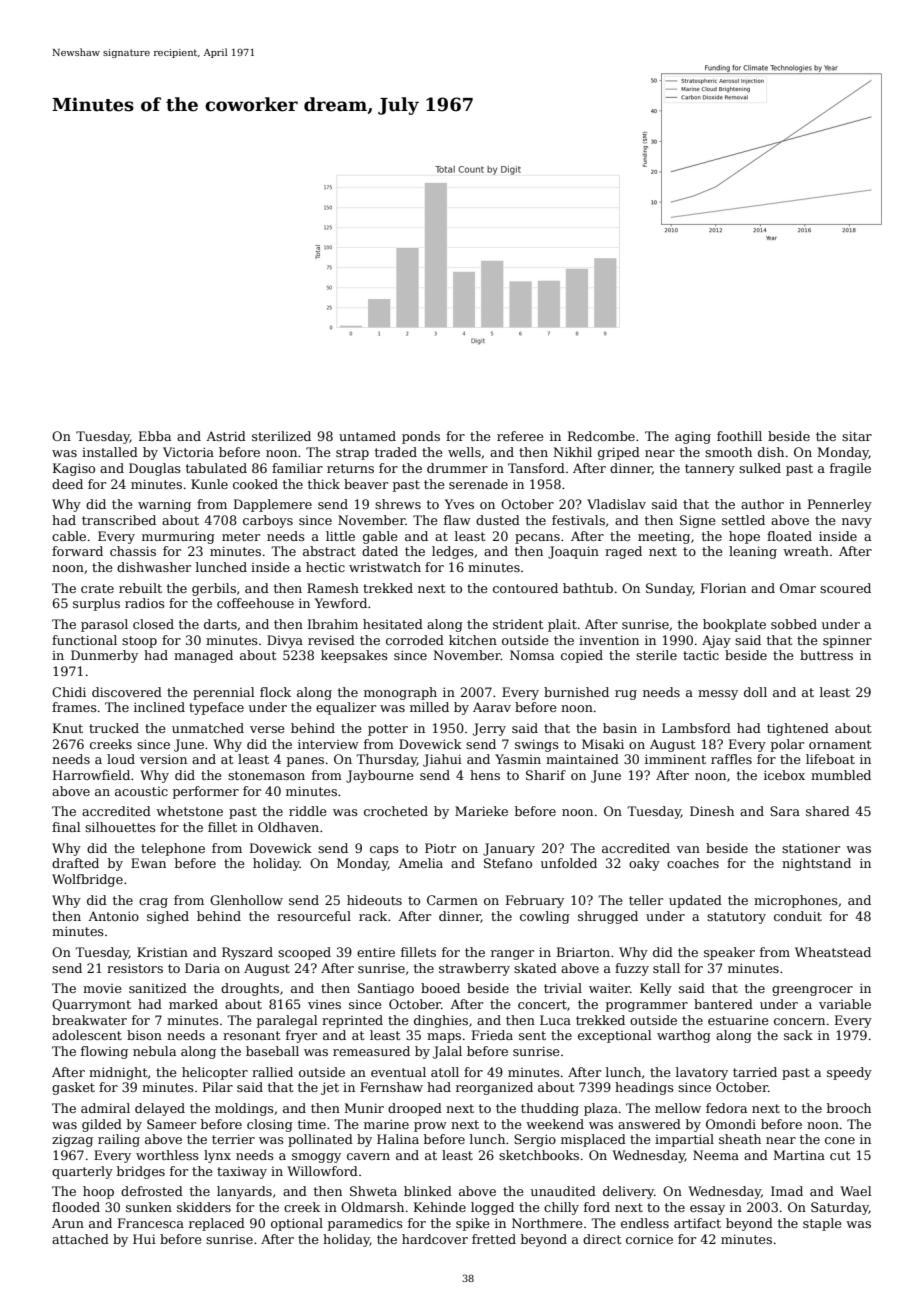 The height and width of the document is (1308, 924). I want to click on kitchen, so click(473, 640).
